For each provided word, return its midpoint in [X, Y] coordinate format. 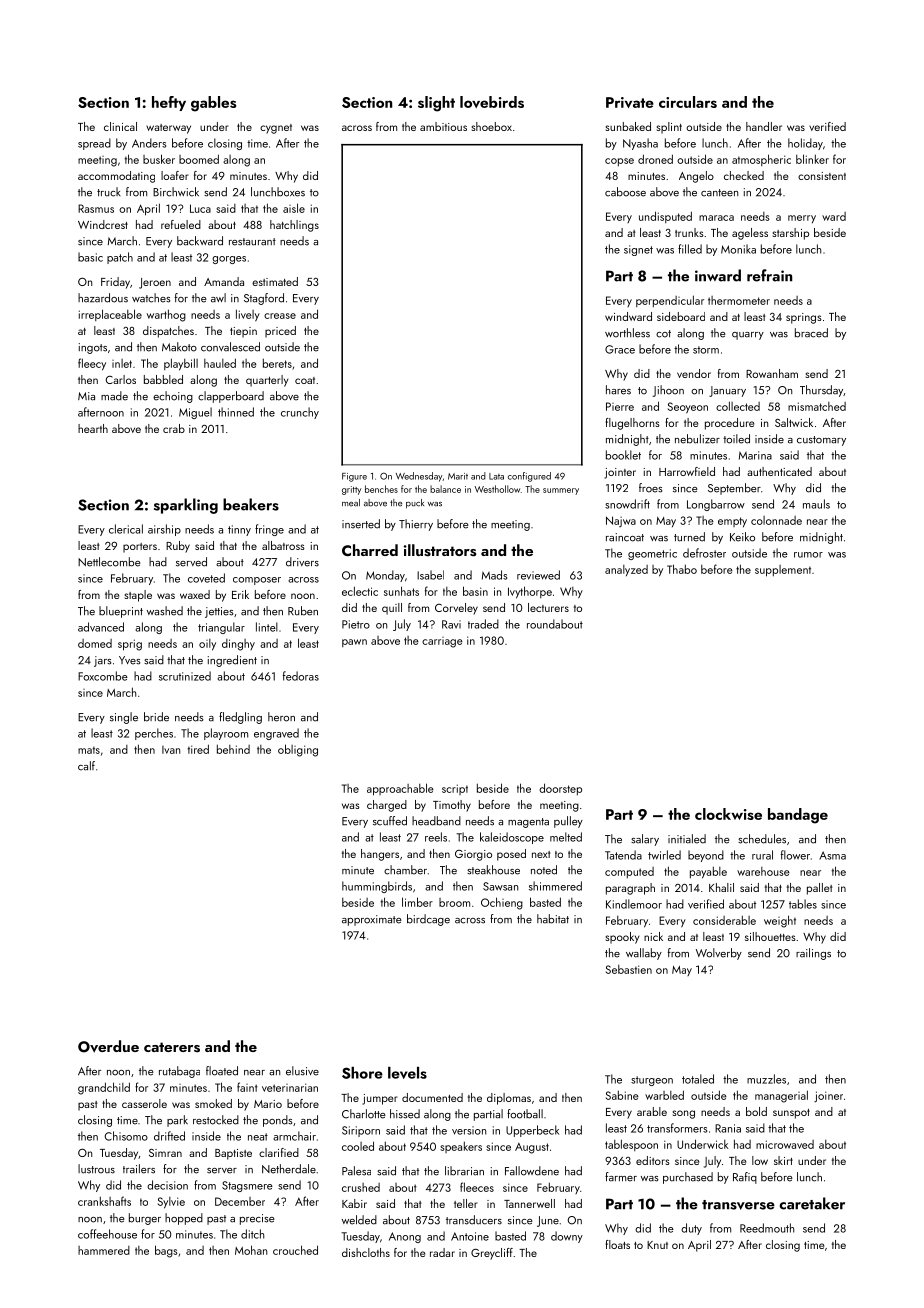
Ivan [171, 750]
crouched [295, 1250]
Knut [657, 1245]
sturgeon [652, 1081]
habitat [553, 919]
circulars [688, 102]
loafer [174, 175]
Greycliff [492, 1254]
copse [619, 162]
